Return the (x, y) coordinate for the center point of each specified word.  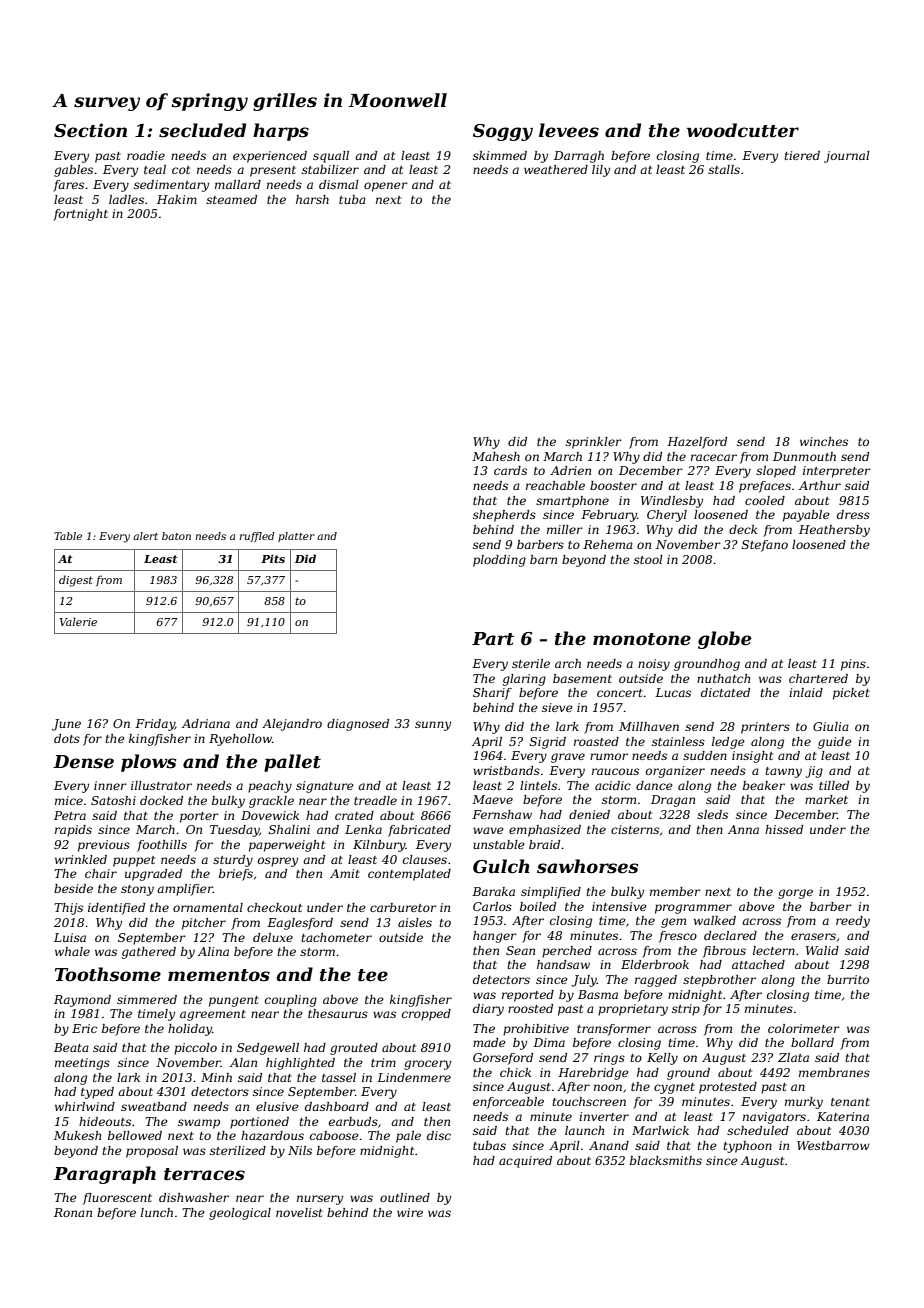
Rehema (608, 544)
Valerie (78, 621)
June (66, 725)
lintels (538, 785)
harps (281, 132)
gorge (795, 894)
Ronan (73, 1212)
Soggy (503, 132)
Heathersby (834, 531)
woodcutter (743, 130)
